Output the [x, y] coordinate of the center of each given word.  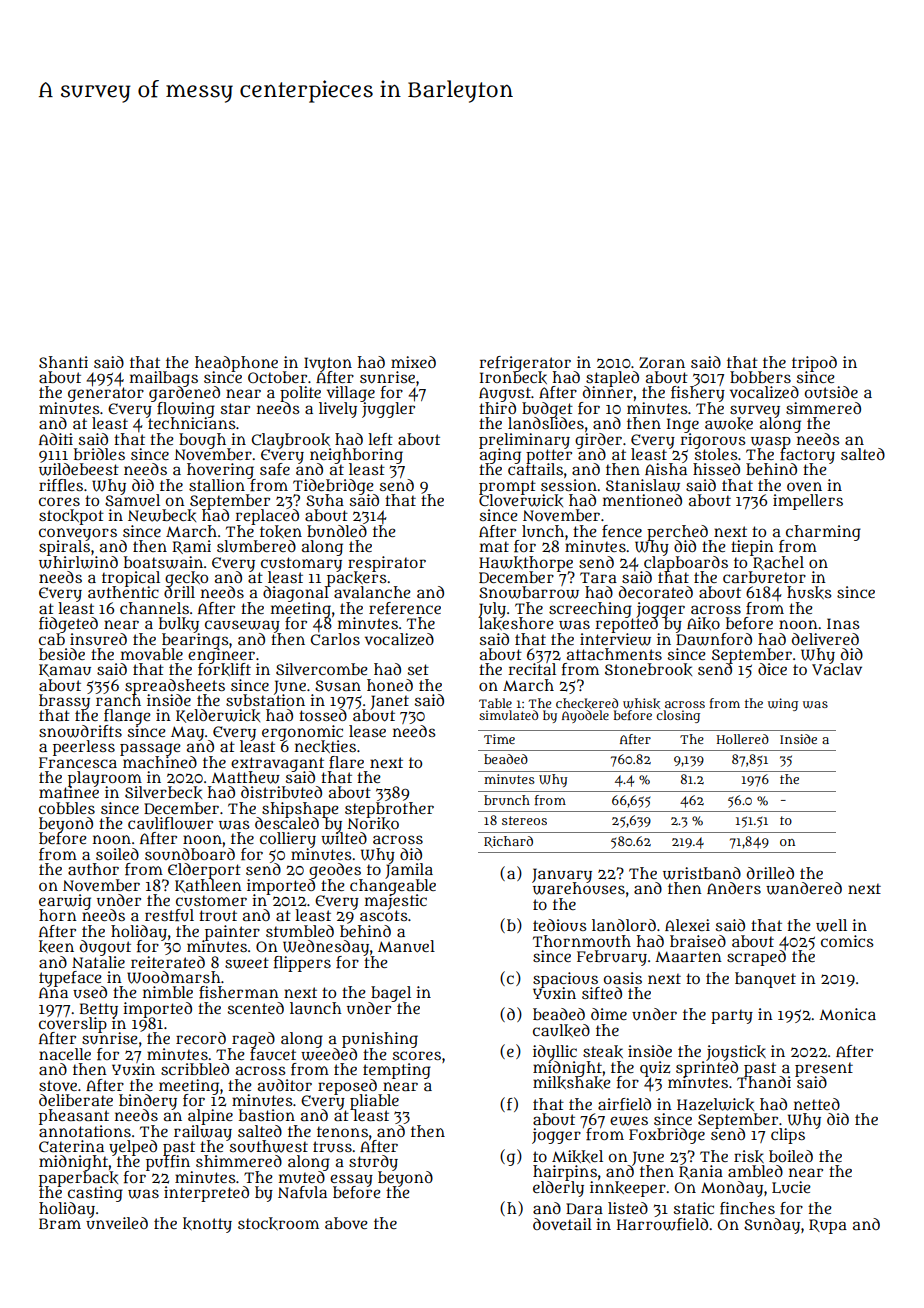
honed [390, 685]
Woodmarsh [174, 977]
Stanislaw [643, 485]
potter [549, 456]
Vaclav [837, 669]
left [380, 439]
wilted [344, 839]
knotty [207, 1225]
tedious [560, 925]
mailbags [164, 379]
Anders [734, 888]
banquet [765, 980]
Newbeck [162, 515]
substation [265, 700]
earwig [65, 902]
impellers [808, 502]
